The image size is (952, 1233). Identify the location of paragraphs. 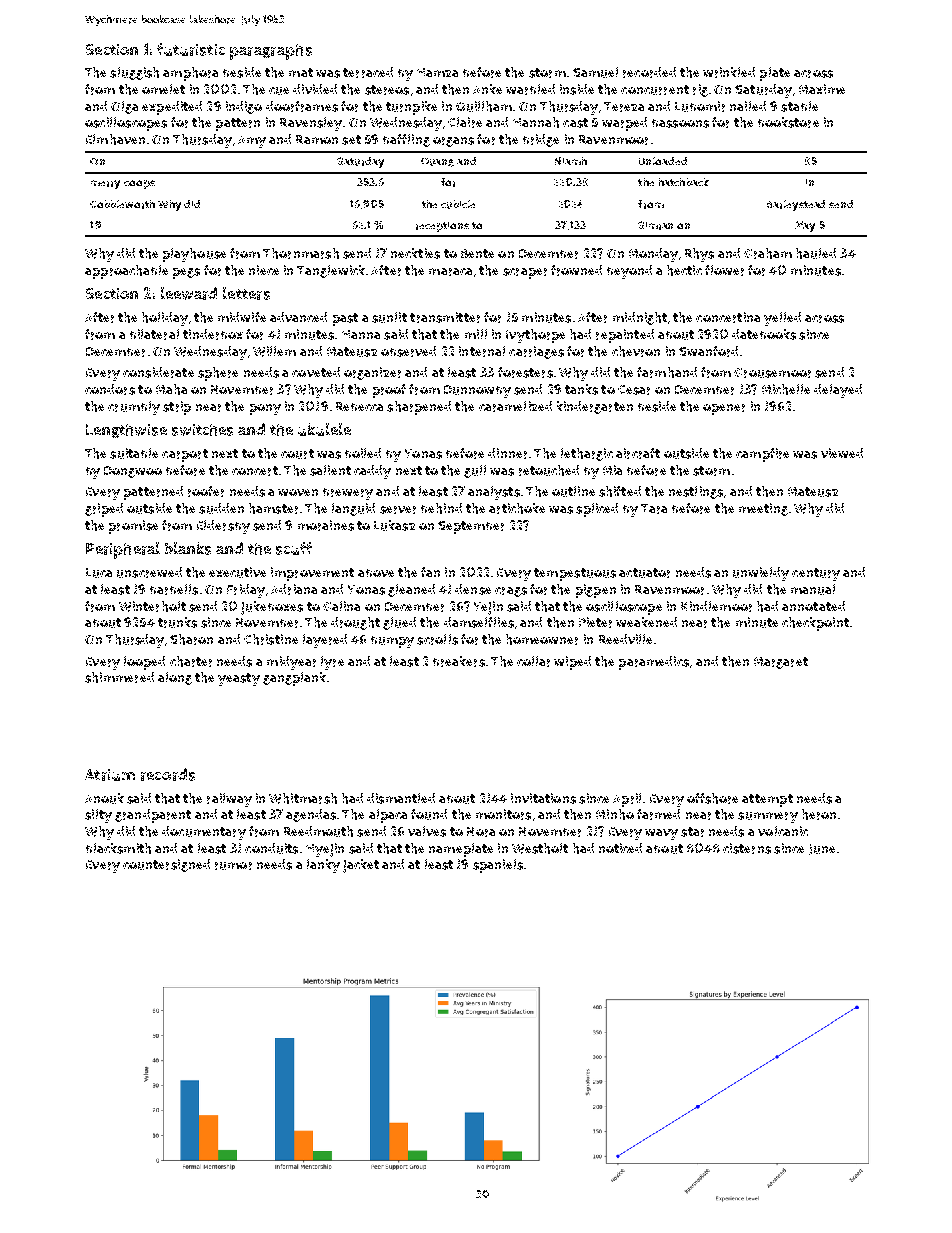
(271, 52).
